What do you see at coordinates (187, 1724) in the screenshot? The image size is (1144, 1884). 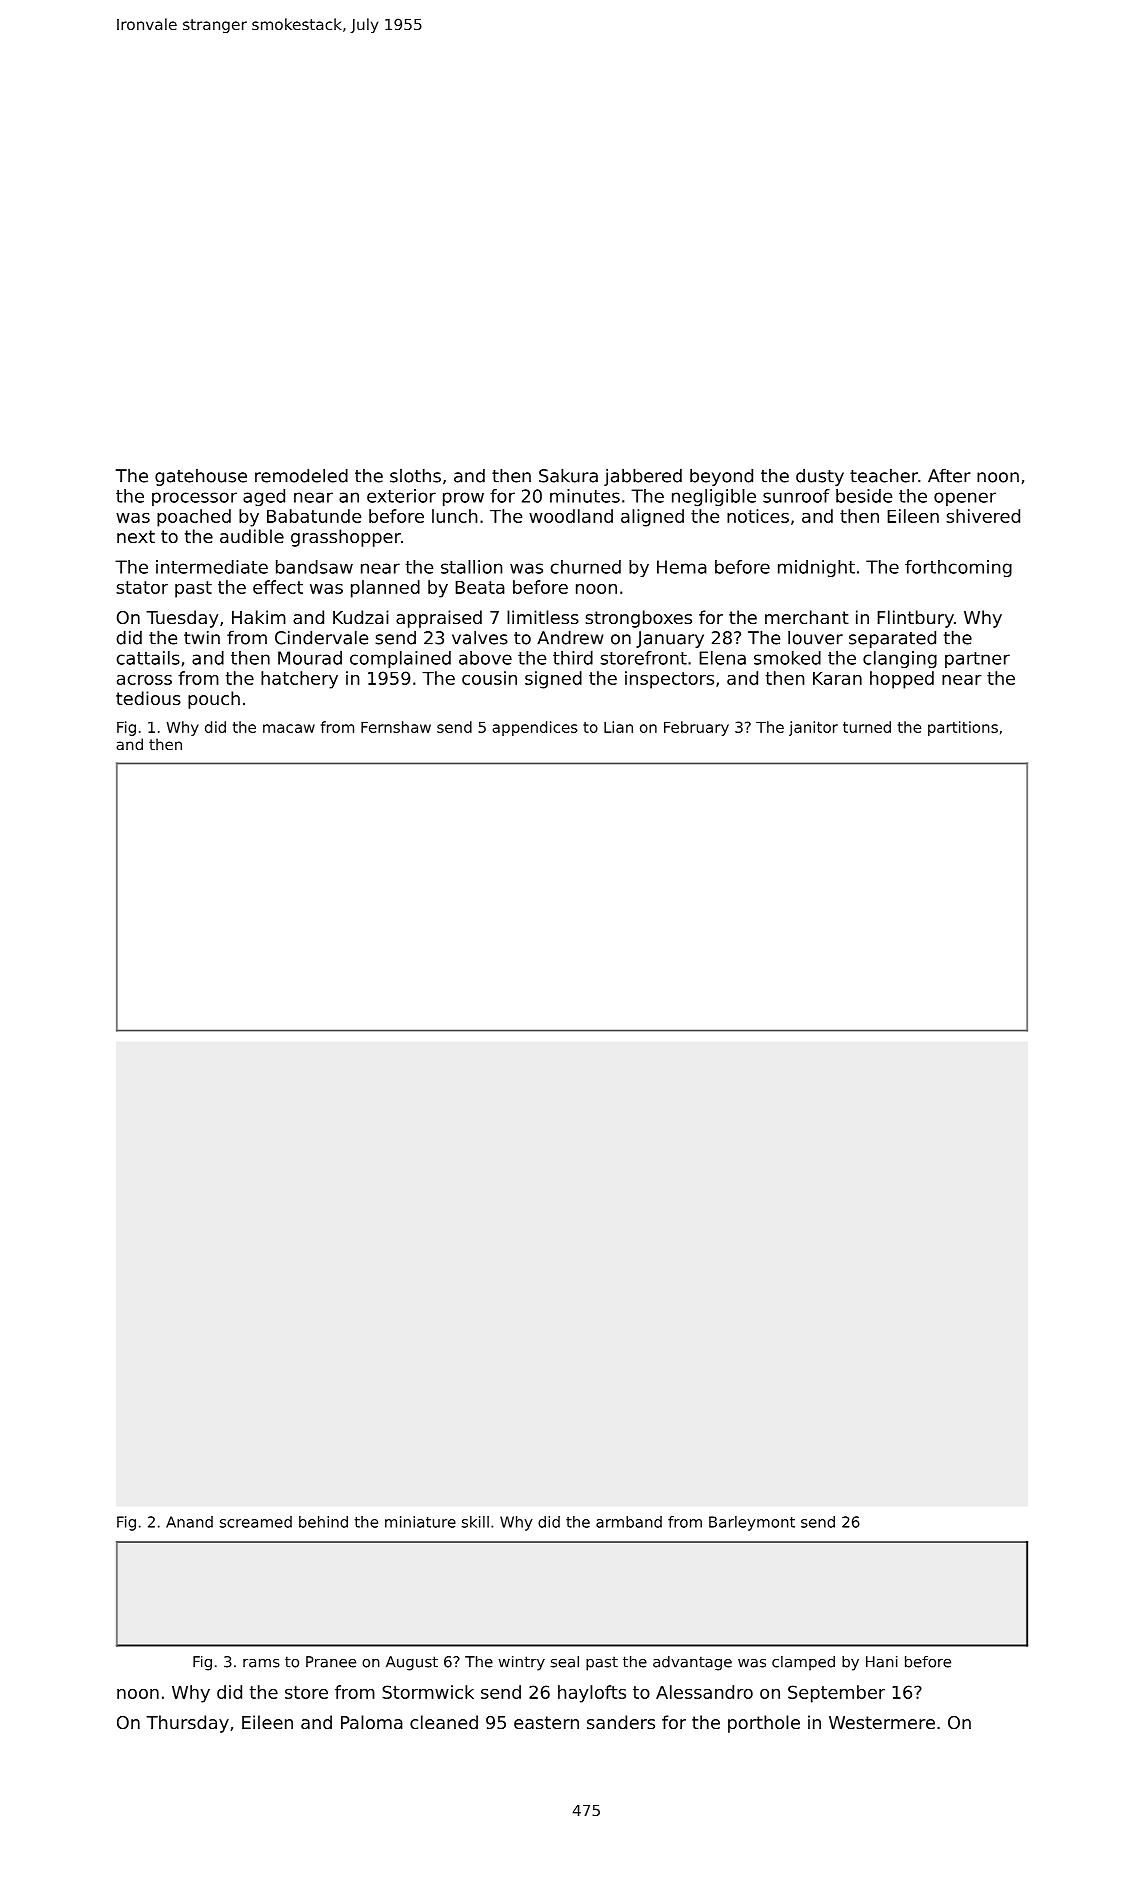 I see `Thursday` at bounding box center [187, 1724].
